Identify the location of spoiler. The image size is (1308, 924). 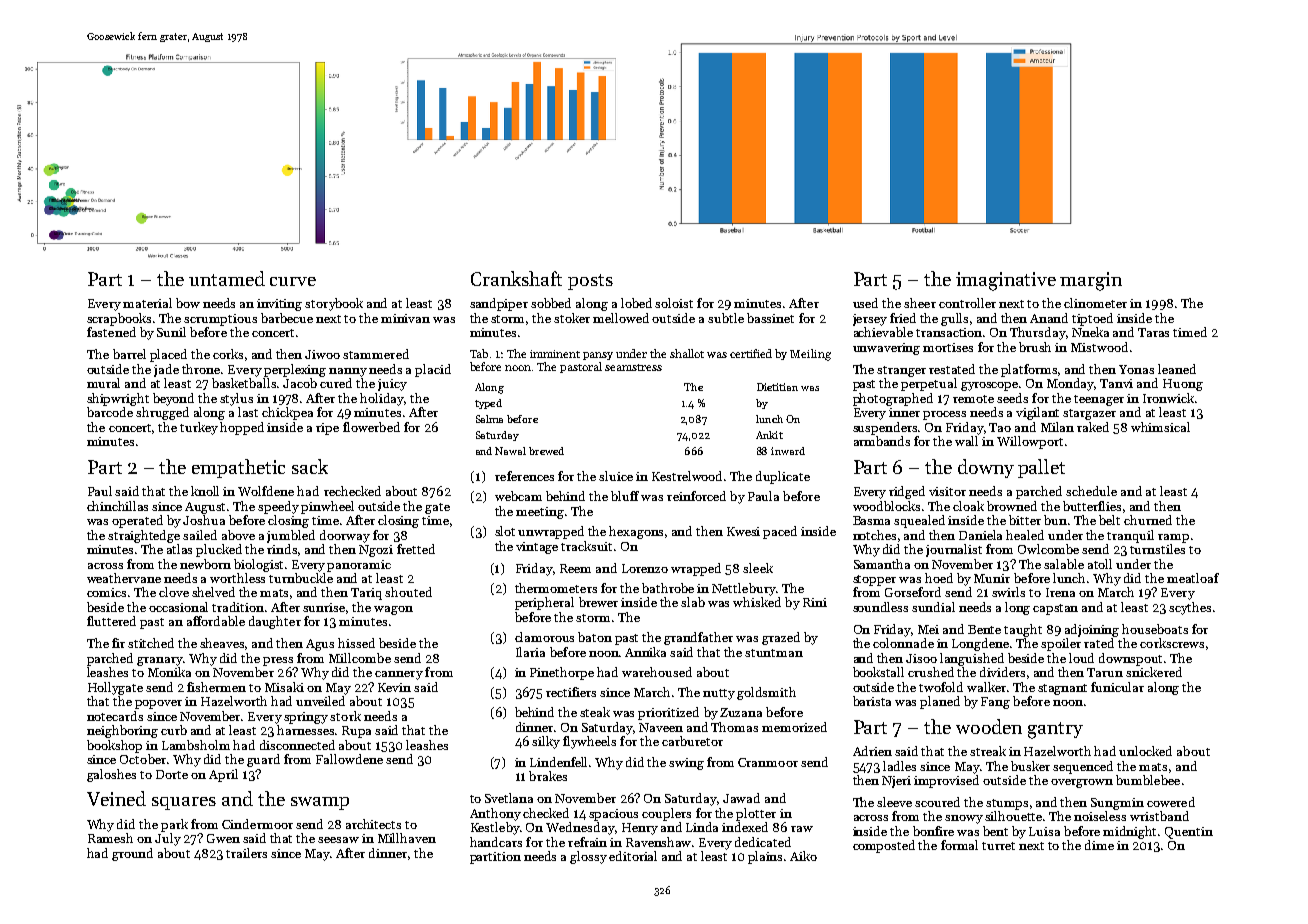
(1061, 644).
